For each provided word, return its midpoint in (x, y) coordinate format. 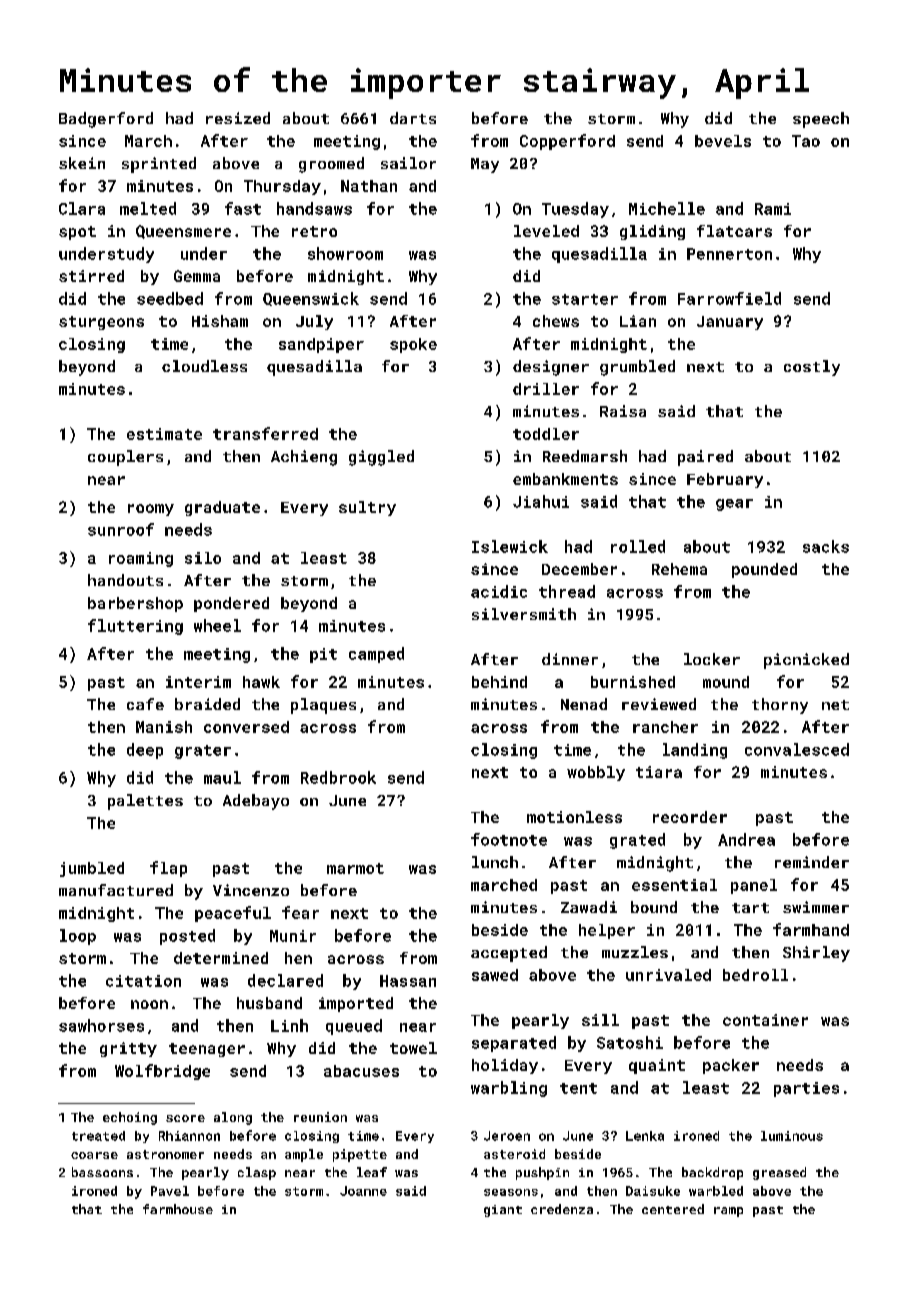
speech (821, 120)
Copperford (567, 142)
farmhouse (178, 1209)
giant (503, 1211)
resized (238, 118)
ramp (728, 1212)
